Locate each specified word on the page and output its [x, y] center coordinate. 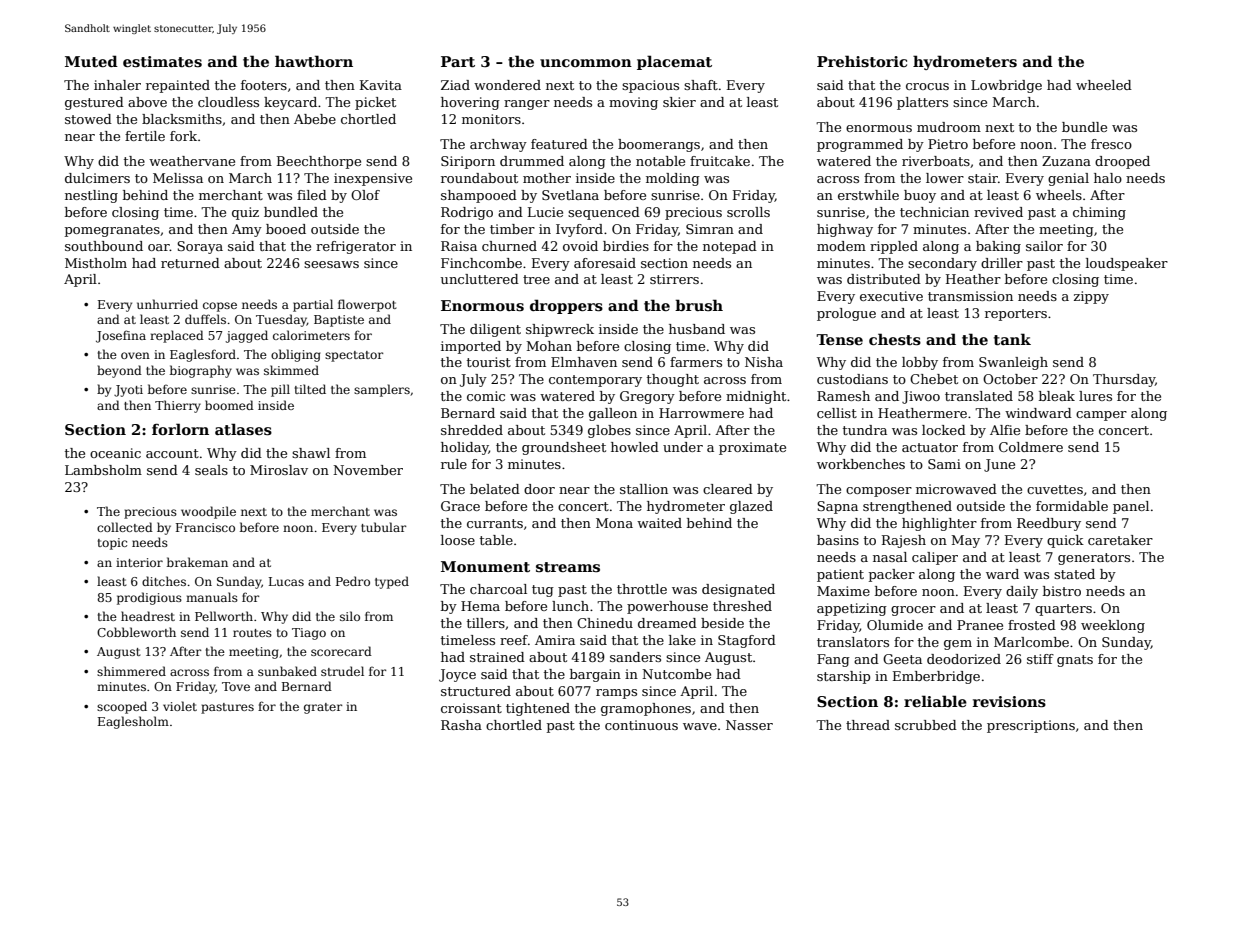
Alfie [1005, 430]
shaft [701, 85]
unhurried [167, 304]
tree [536, 279]
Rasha [461, 725]
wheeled [1104, 85]
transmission [970, 296]
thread [868, 725]
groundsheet [564, 448]
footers [264, 85]
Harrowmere [701, 413]
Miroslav [279, 470]
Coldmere [1031, 447]
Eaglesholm [133, 722]
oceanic [115, 453]
